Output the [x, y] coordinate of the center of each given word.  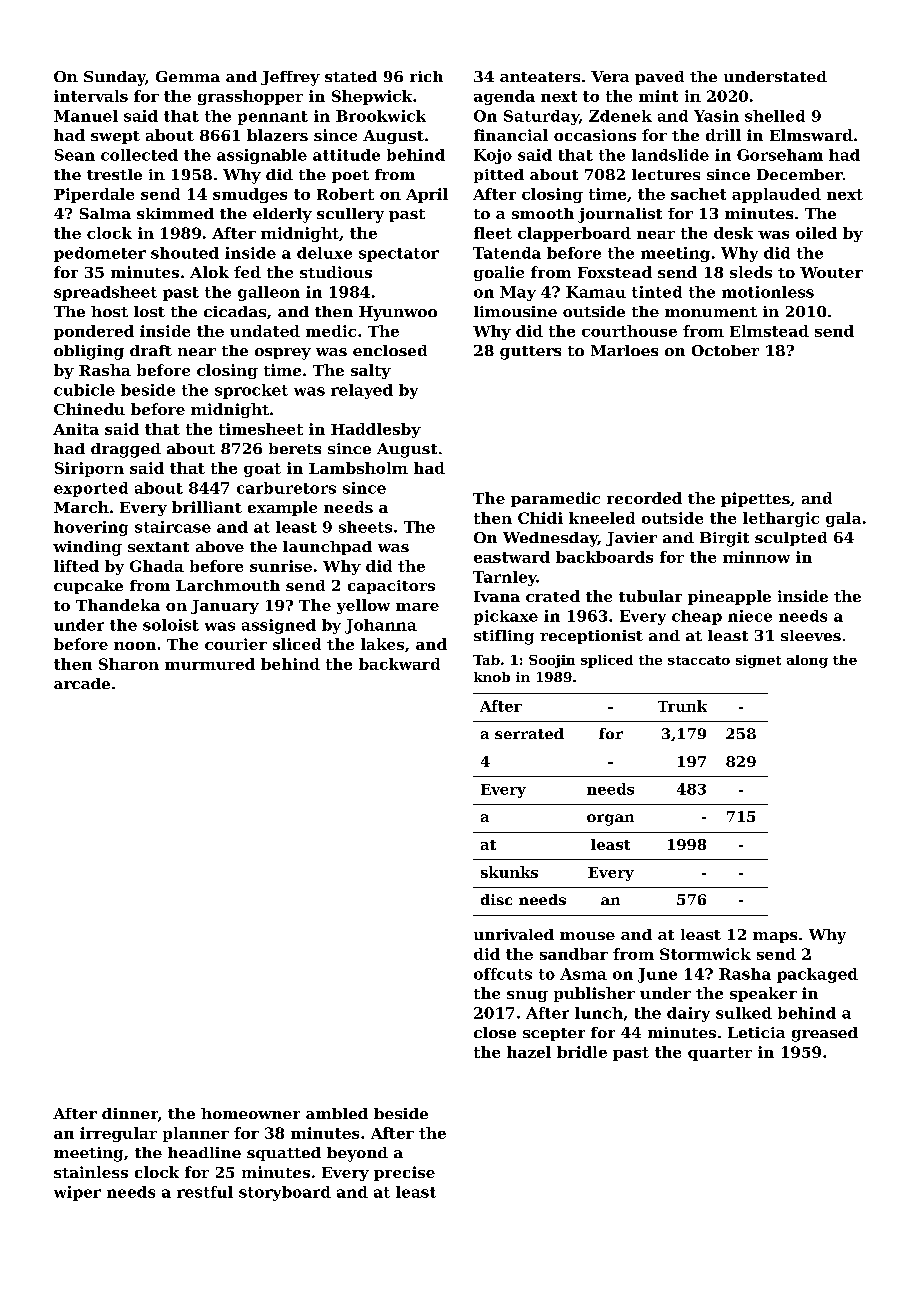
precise [404, 1173]
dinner [130, 1113]
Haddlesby [376, 430]
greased [825, 1034]
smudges [250, 195]
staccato [699, 660]
